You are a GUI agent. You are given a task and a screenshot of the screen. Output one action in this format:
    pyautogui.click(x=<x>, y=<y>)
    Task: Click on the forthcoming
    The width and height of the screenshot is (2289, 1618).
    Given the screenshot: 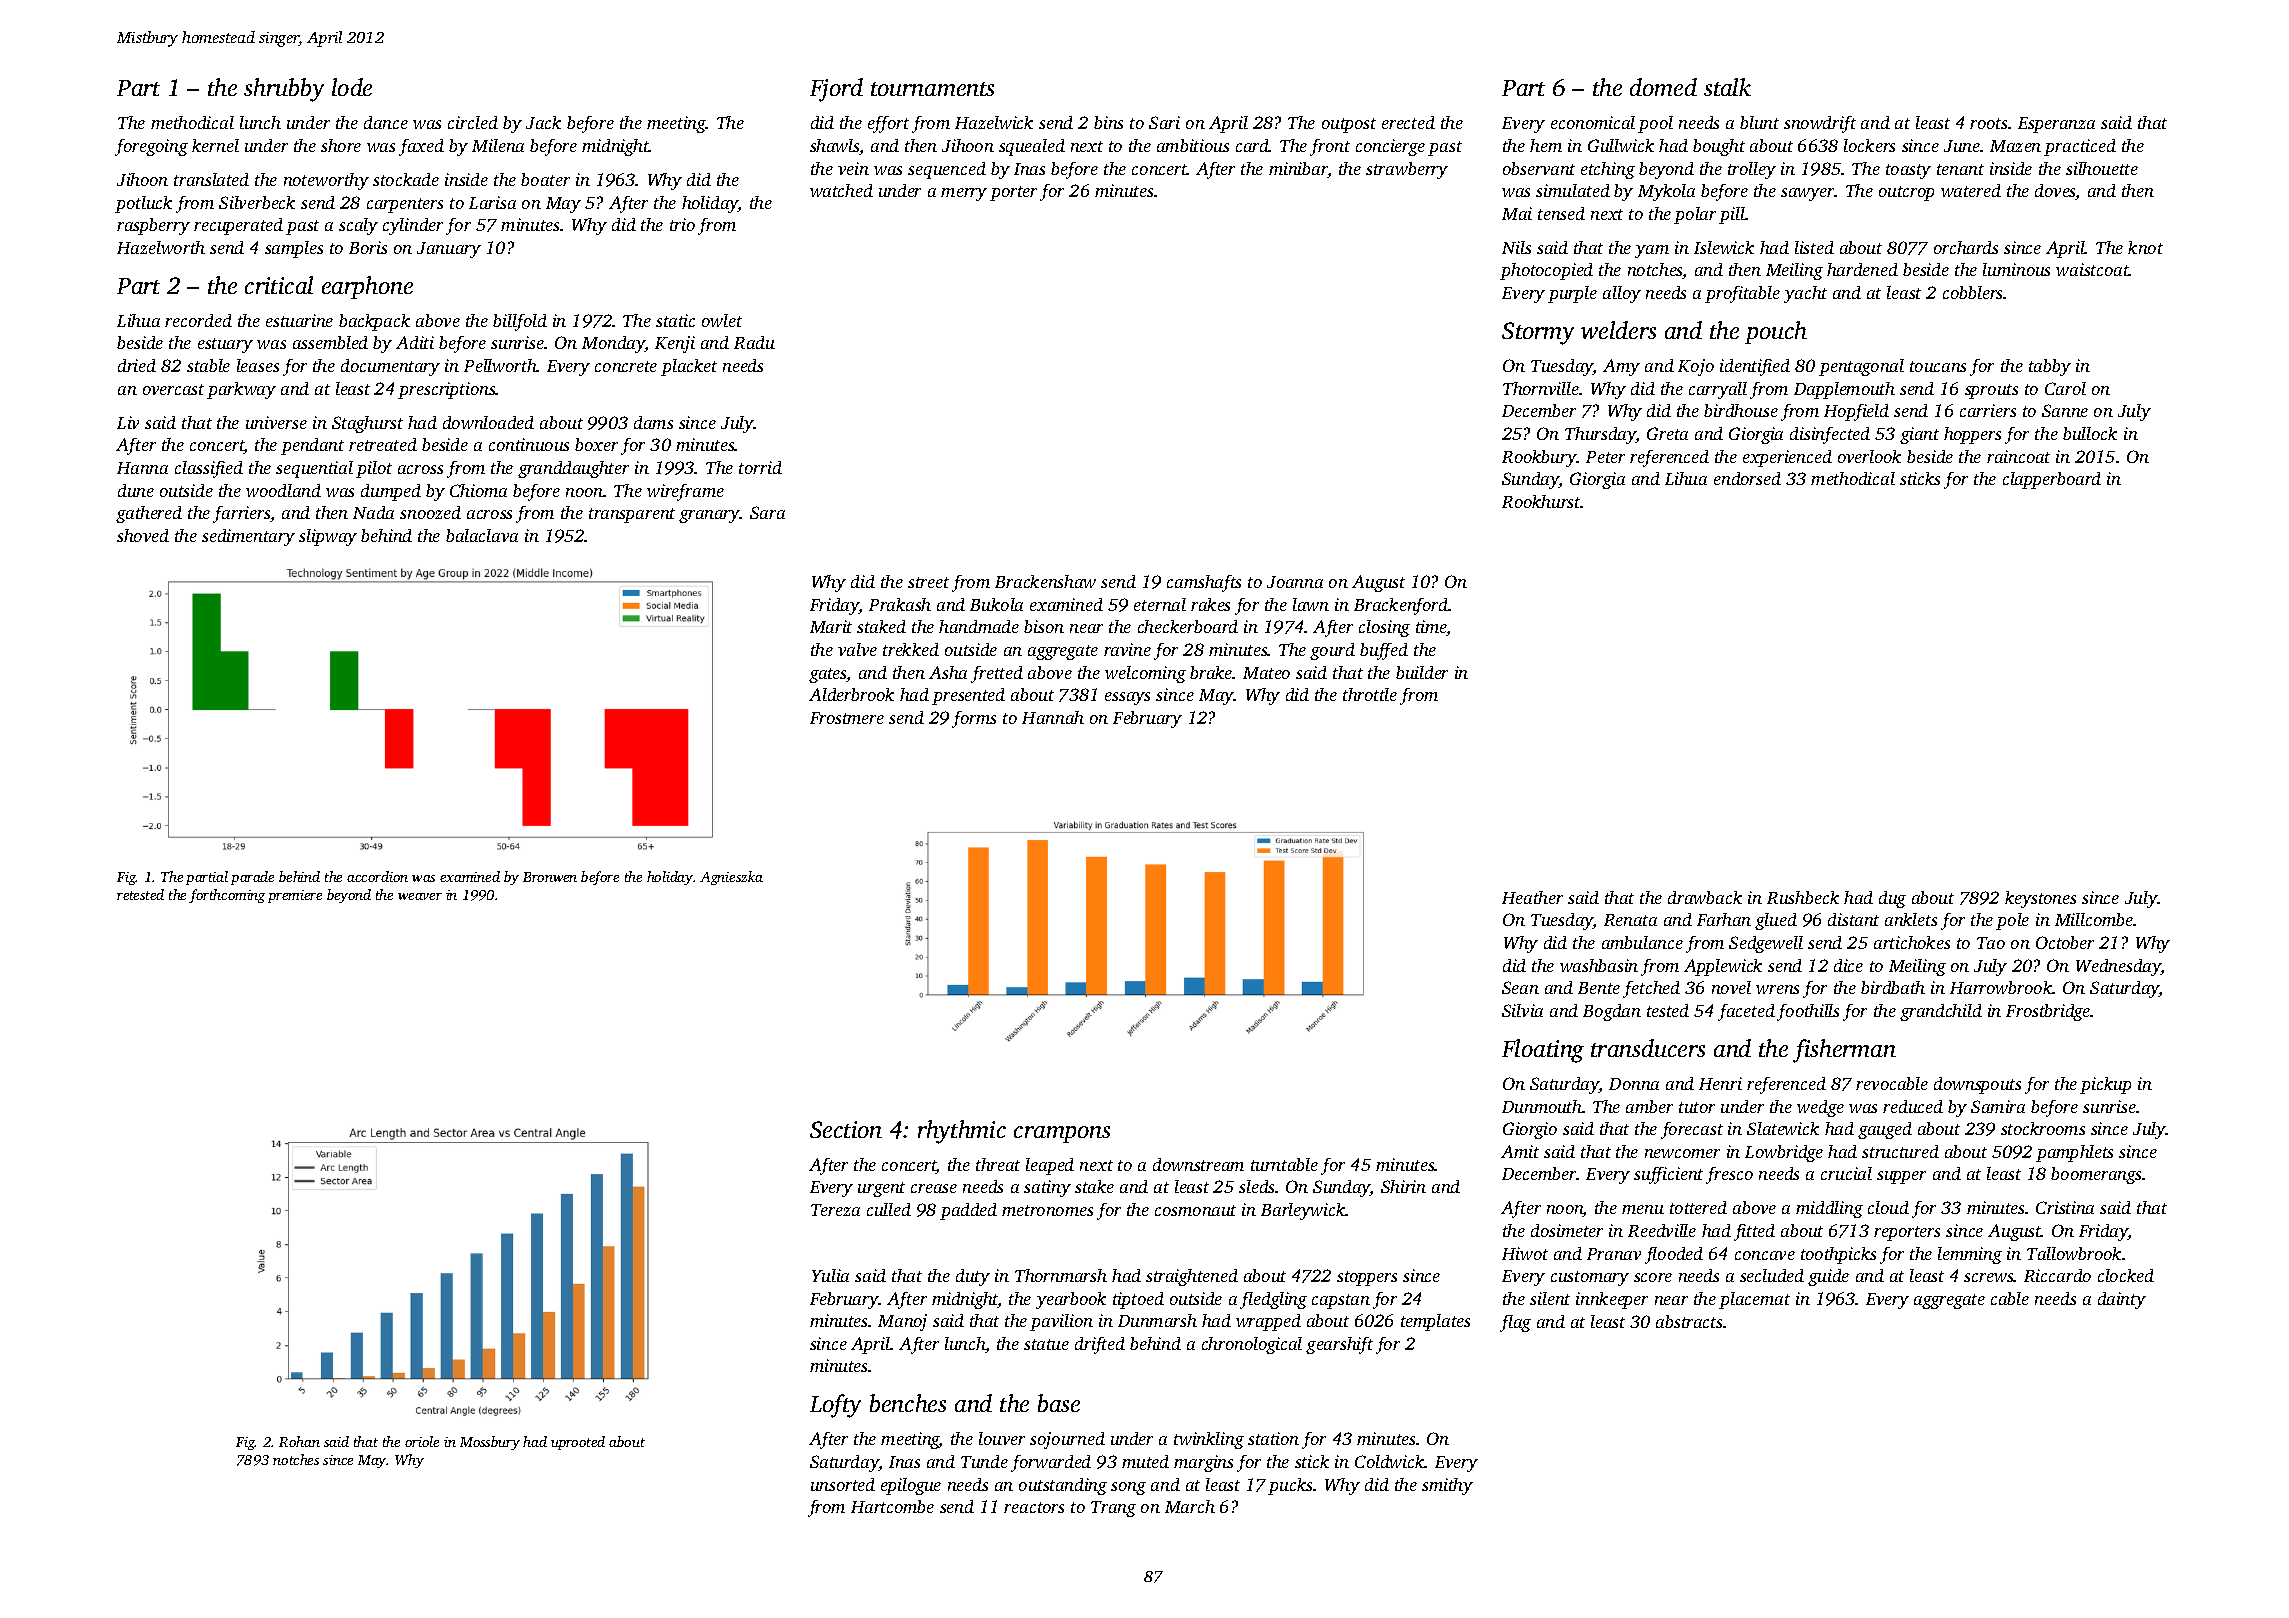 What is the action you would take?
    pyautogui.click(x=227, y=896)
